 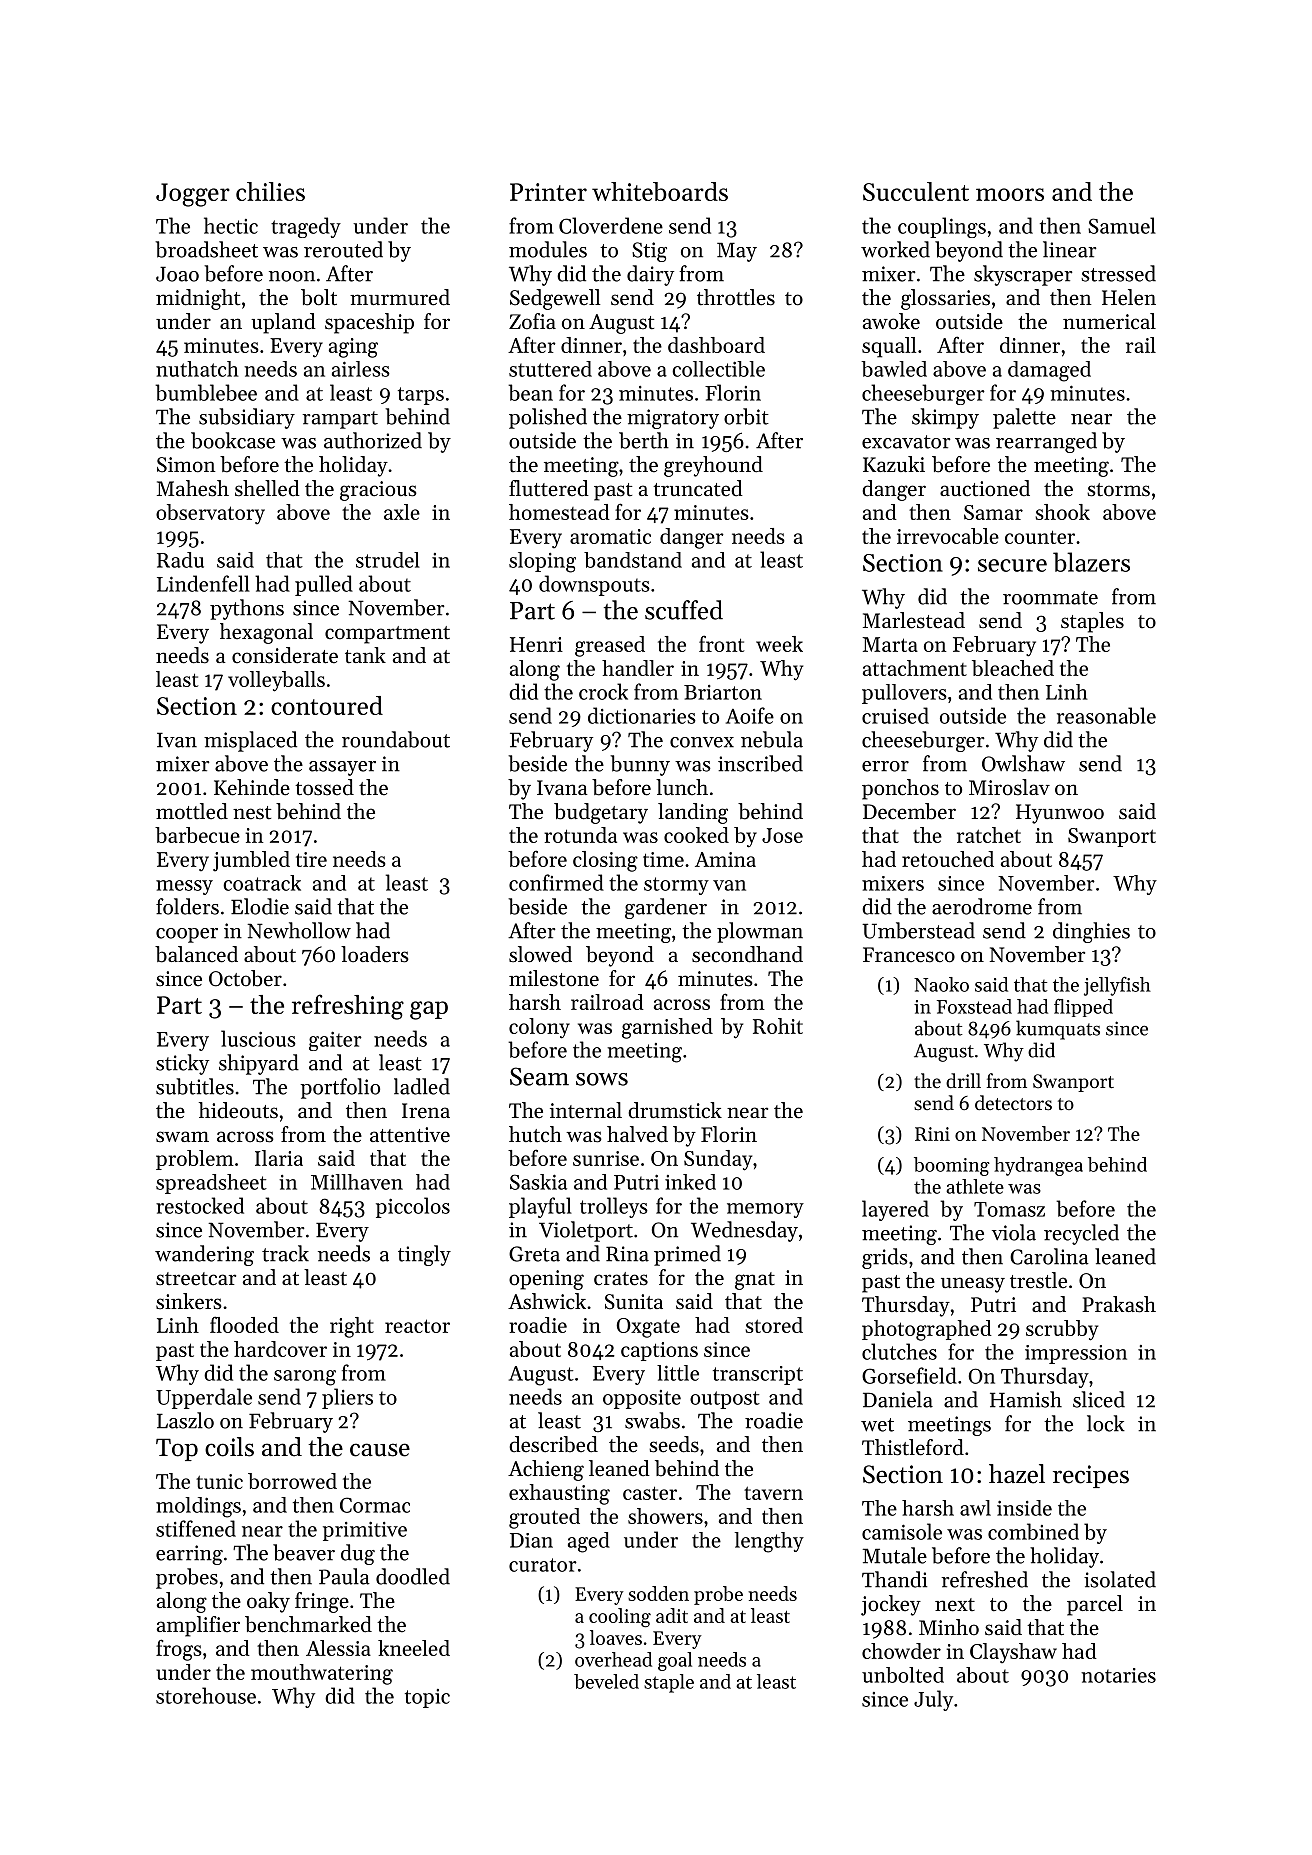 What do you see at coordinates (299, 930) in the image?
I see `Newhollow` at bounding box center [299, 930].
